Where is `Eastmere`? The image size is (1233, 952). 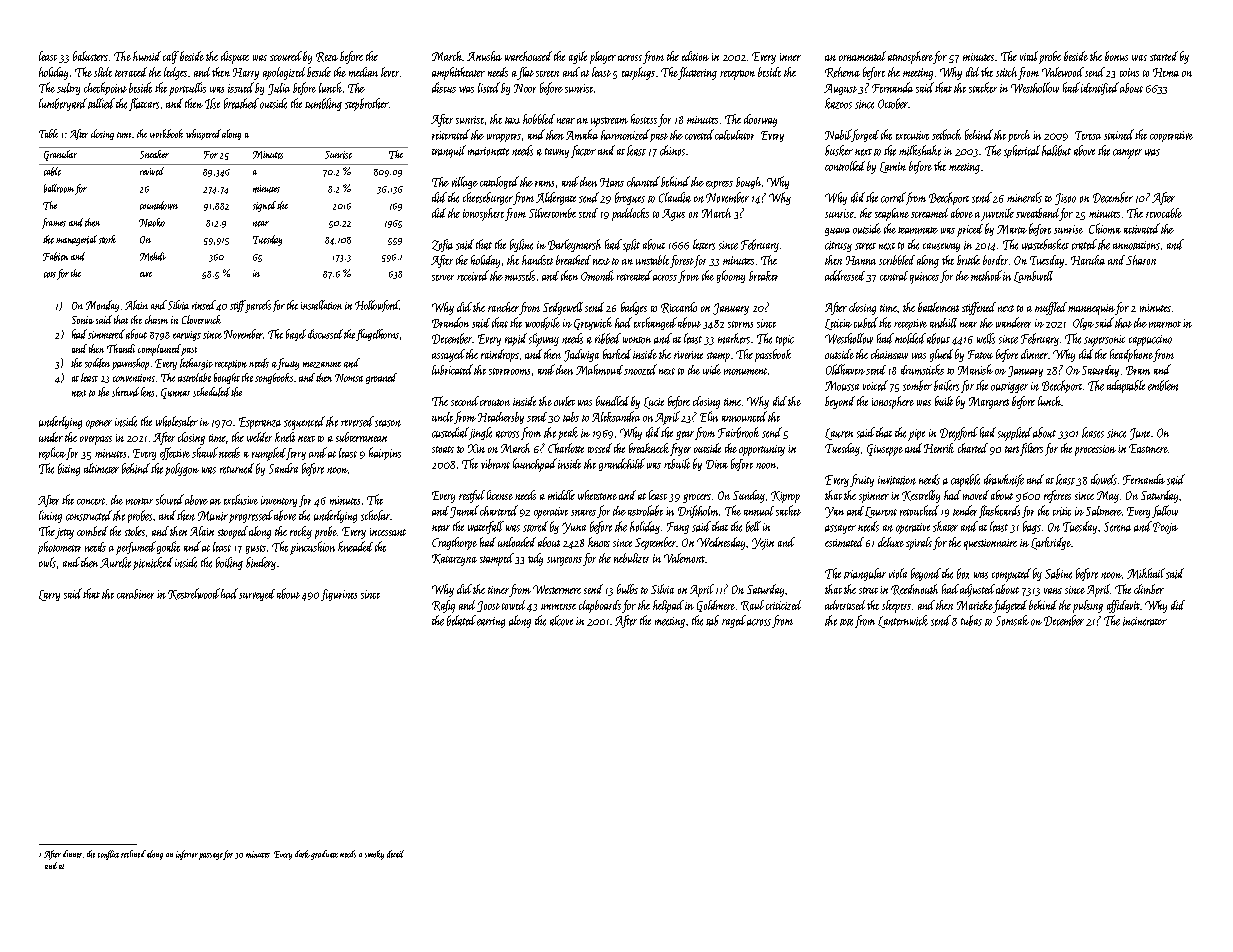 Eastmere is located at coordinates (1148, 448).
